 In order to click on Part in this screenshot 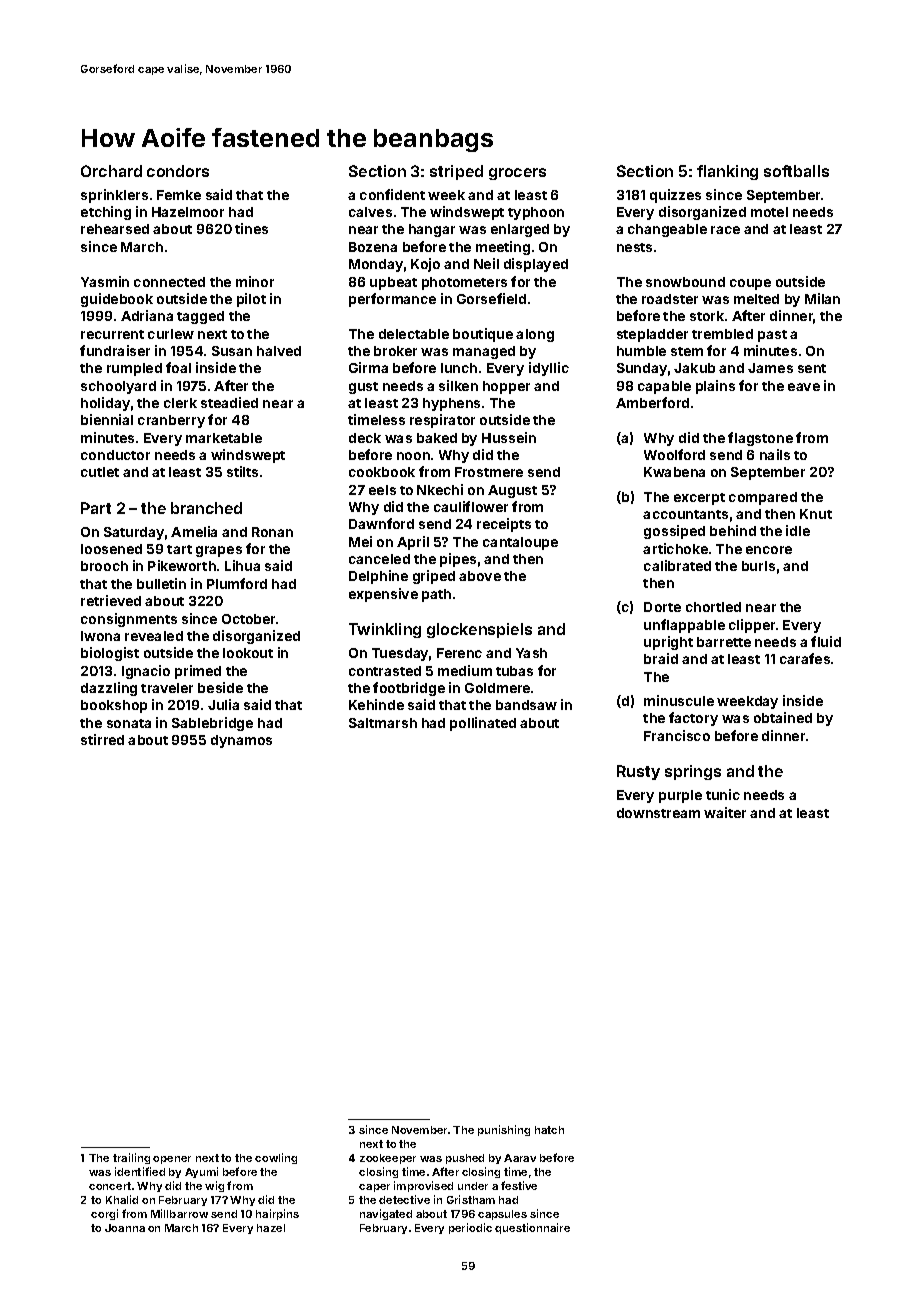, I will do `click(96, 508)`.
